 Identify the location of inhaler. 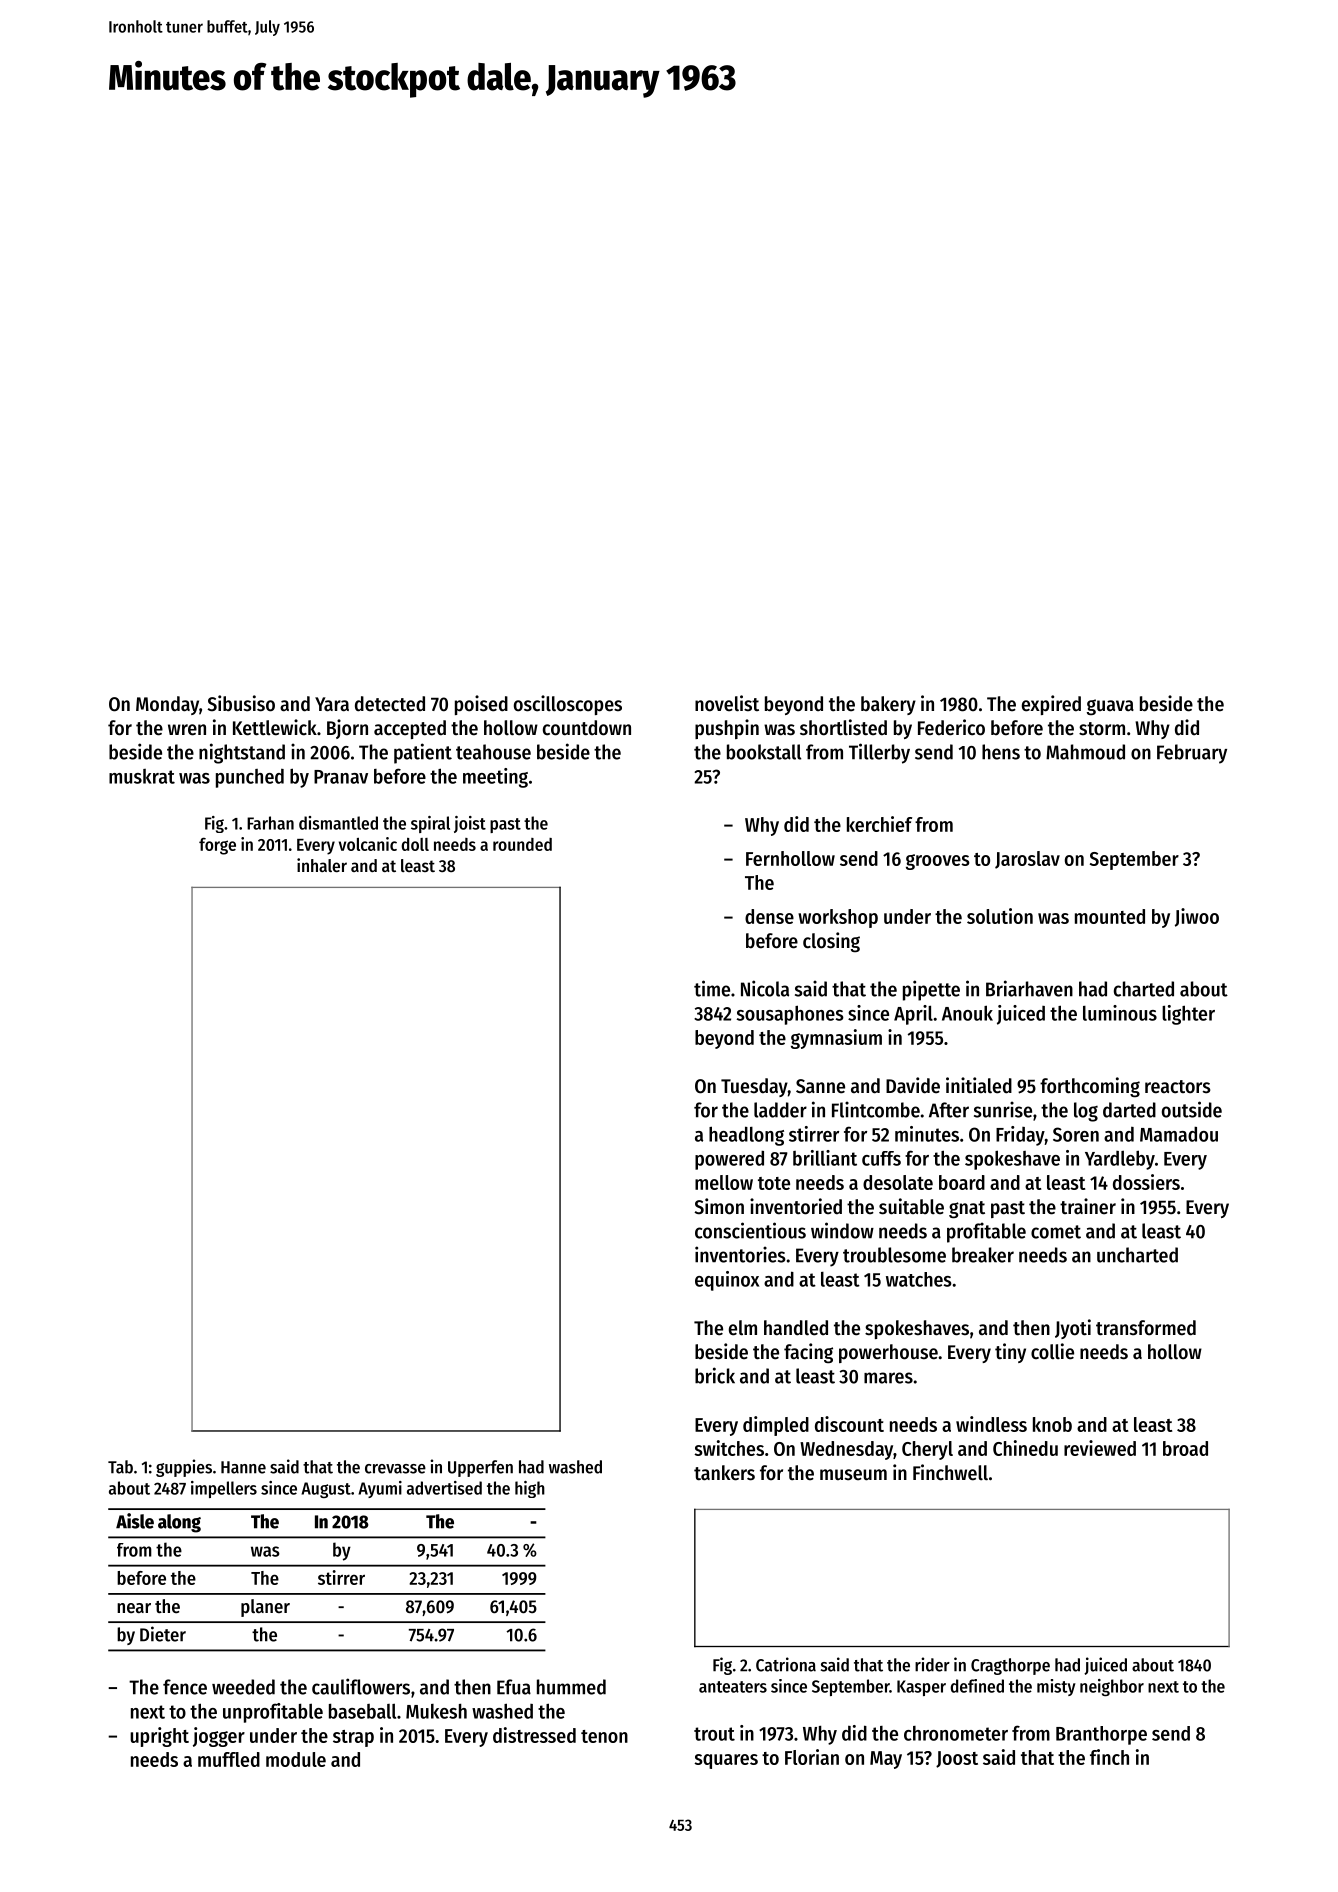
(322, 865).
